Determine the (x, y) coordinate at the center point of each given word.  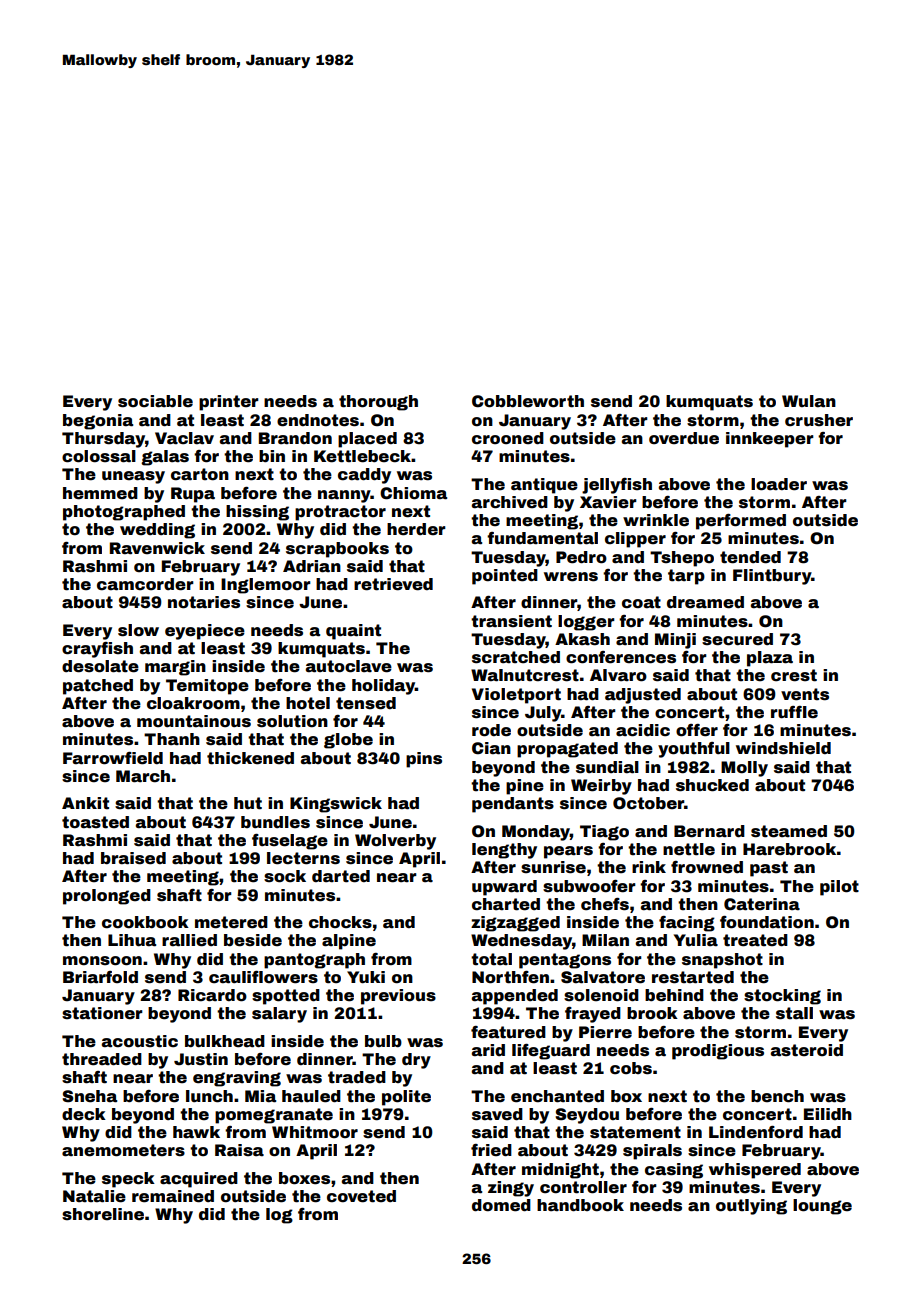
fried (491, 1150)
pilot (839, 888)
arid (488, 1050)
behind (674, 995)
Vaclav (184, 438)
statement (635, 1132)
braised (133, 858)
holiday (383, 687)
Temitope (207, 687)
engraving (237, 1079)
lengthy (504, 851)
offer (697, 730)
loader (779, 484)
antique (544, 486)
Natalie (94, 1196)
